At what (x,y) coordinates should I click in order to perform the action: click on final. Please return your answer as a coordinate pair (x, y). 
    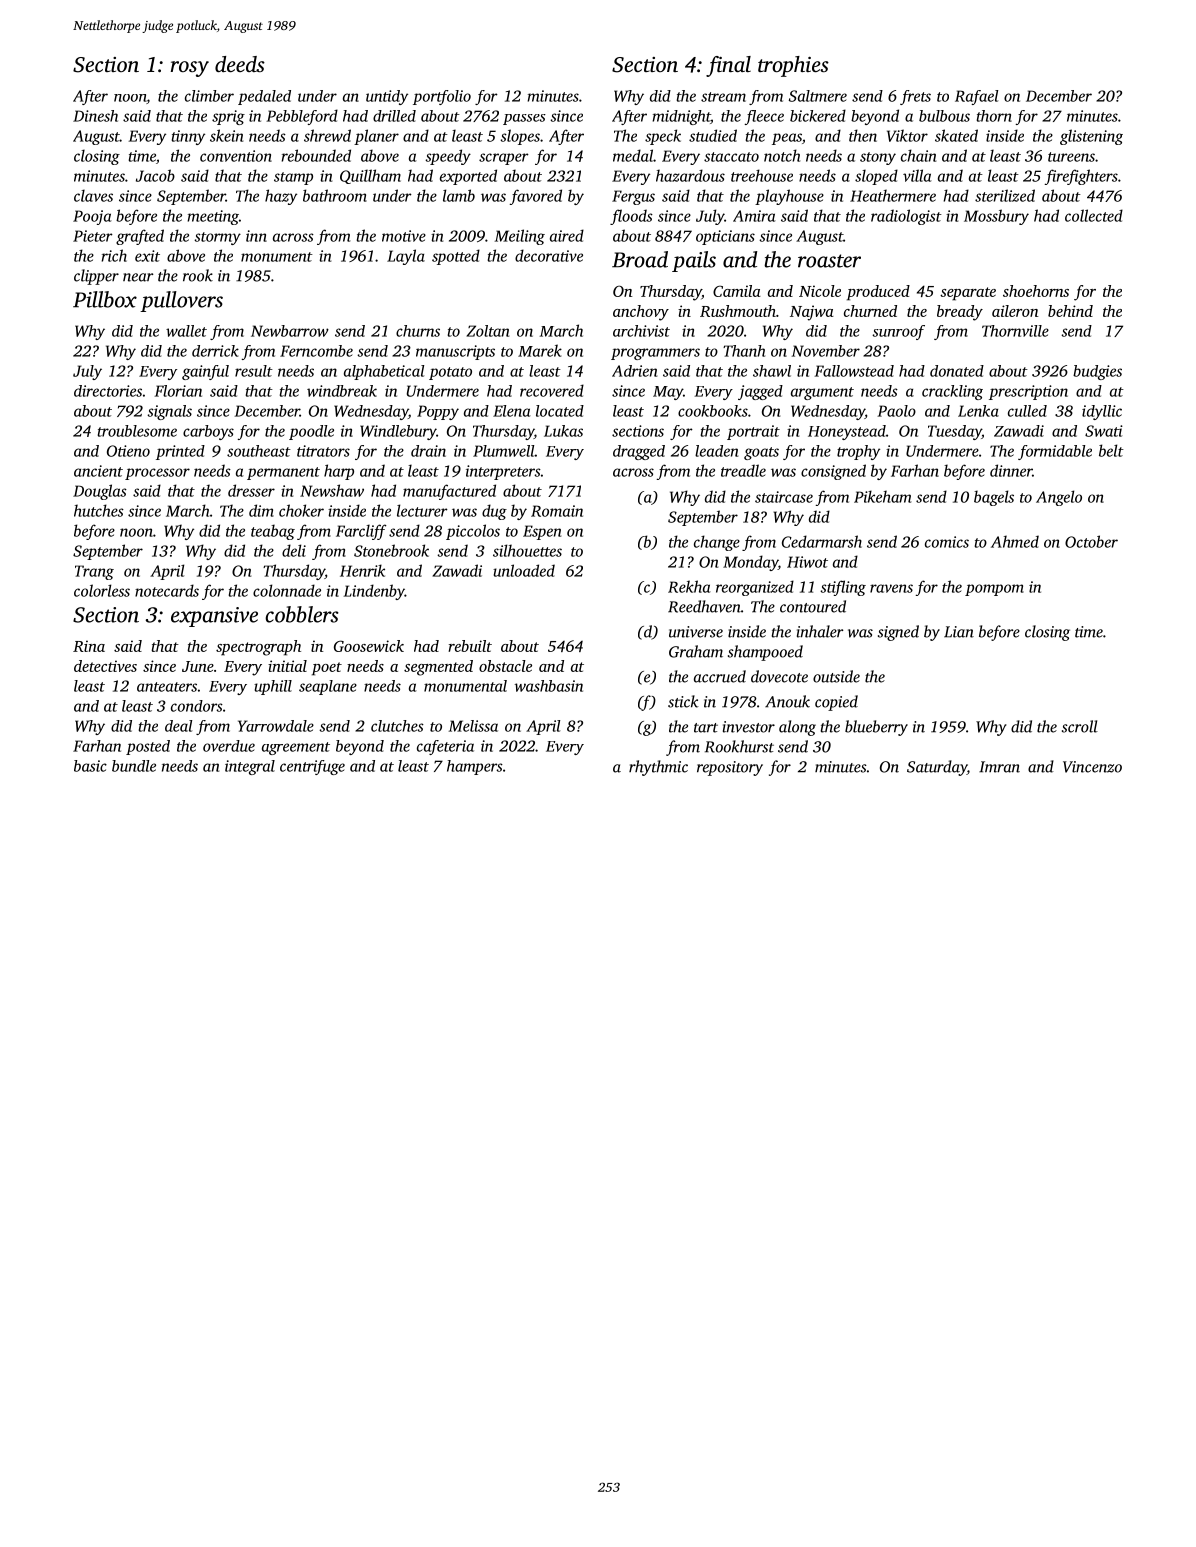
    Looking at the image, I should click on (728, 66).
